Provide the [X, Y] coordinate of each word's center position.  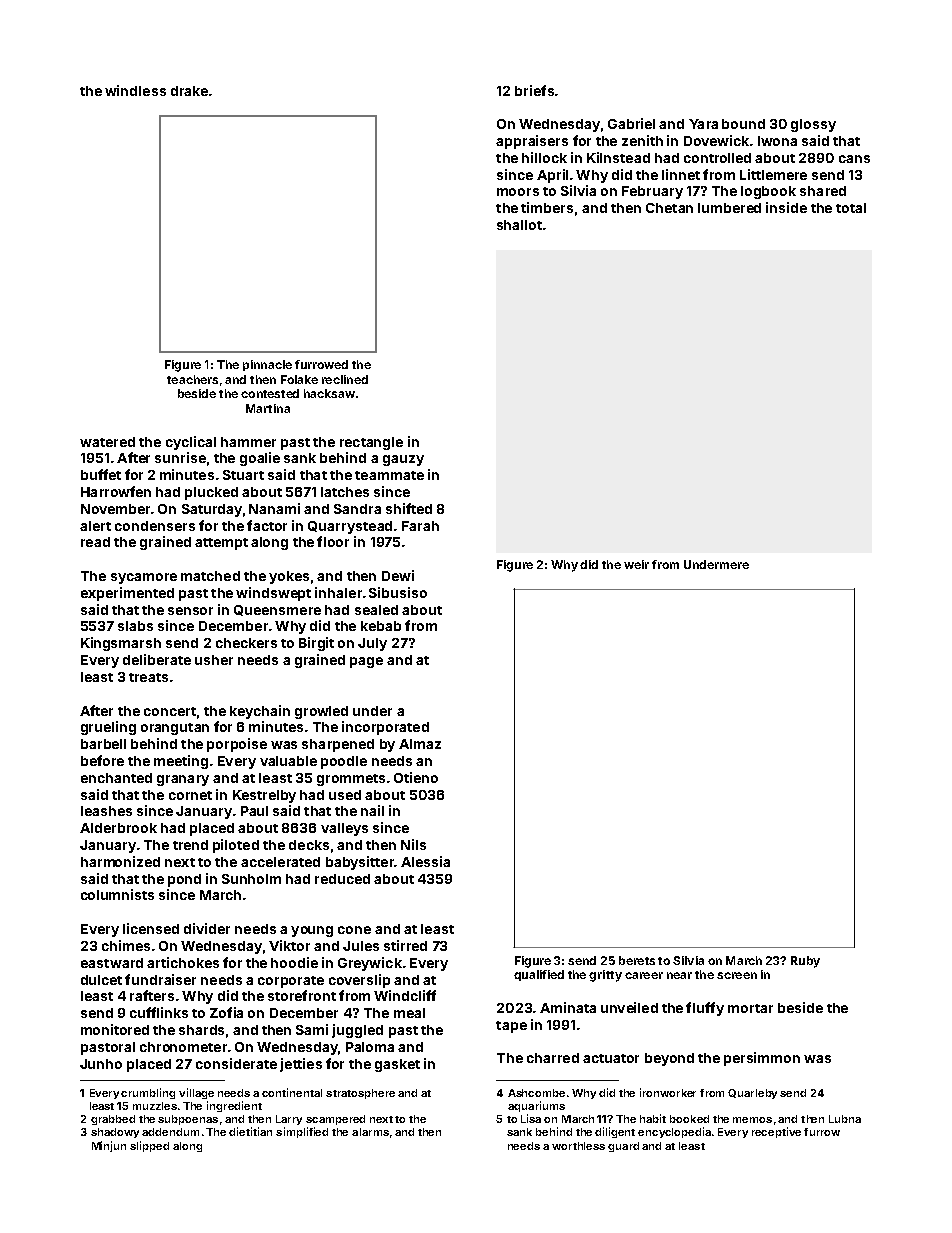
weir [636, 564]
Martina [268, 408]
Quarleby [752, 1094]
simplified [302, 1132]
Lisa [531, 1118]
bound [743, 124]
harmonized [120, 861]
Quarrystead [350, 527]
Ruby [805, 962]
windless [135, 90]
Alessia [425, 861]
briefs [534, 90]
